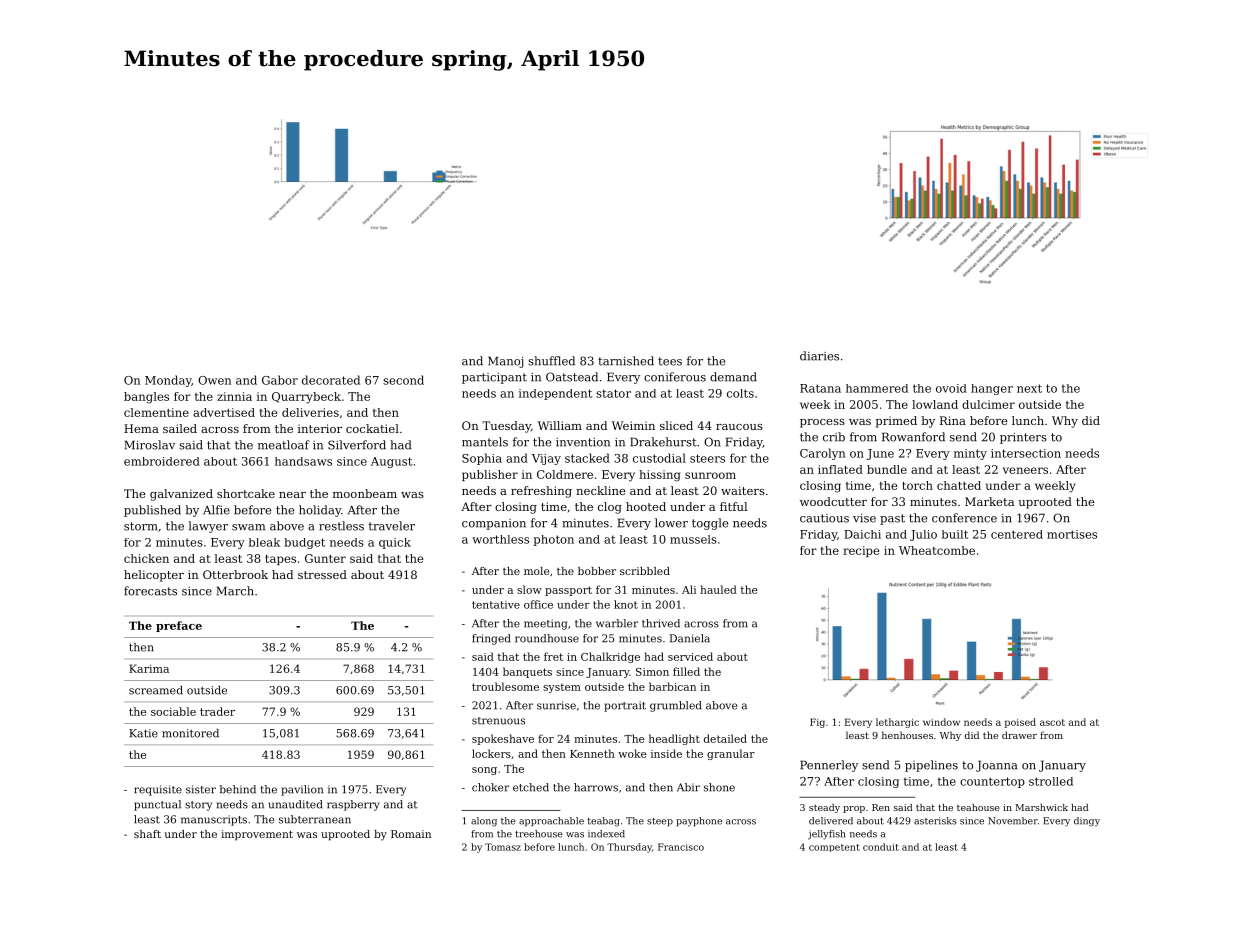 The height and width of the page is (952, 1233). I want to click on system, so click(562, 688).
